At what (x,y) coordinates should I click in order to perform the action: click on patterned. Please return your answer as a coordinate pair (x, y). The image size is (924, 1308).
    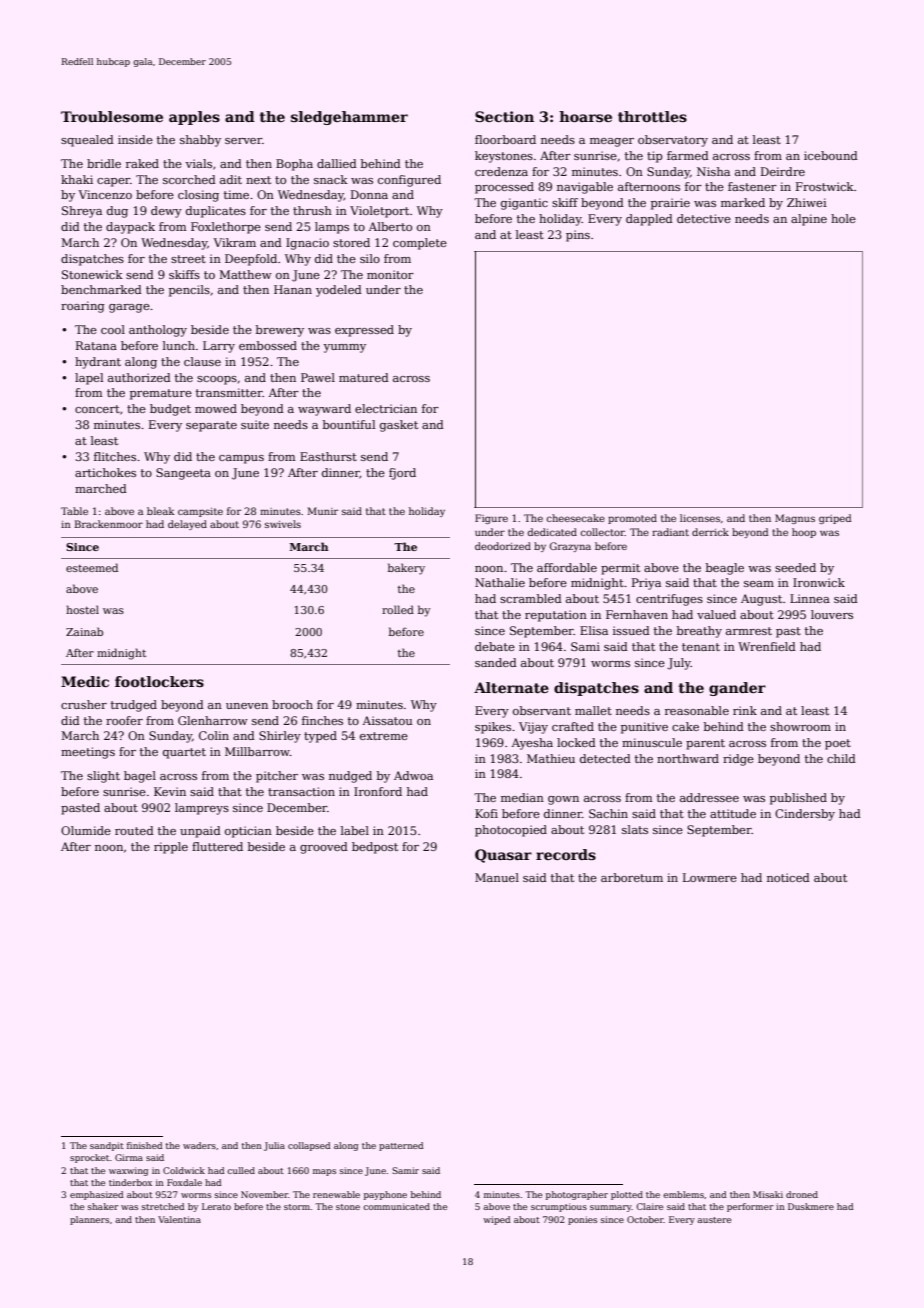
    Looking at the image, I should click on (401, 1146).
